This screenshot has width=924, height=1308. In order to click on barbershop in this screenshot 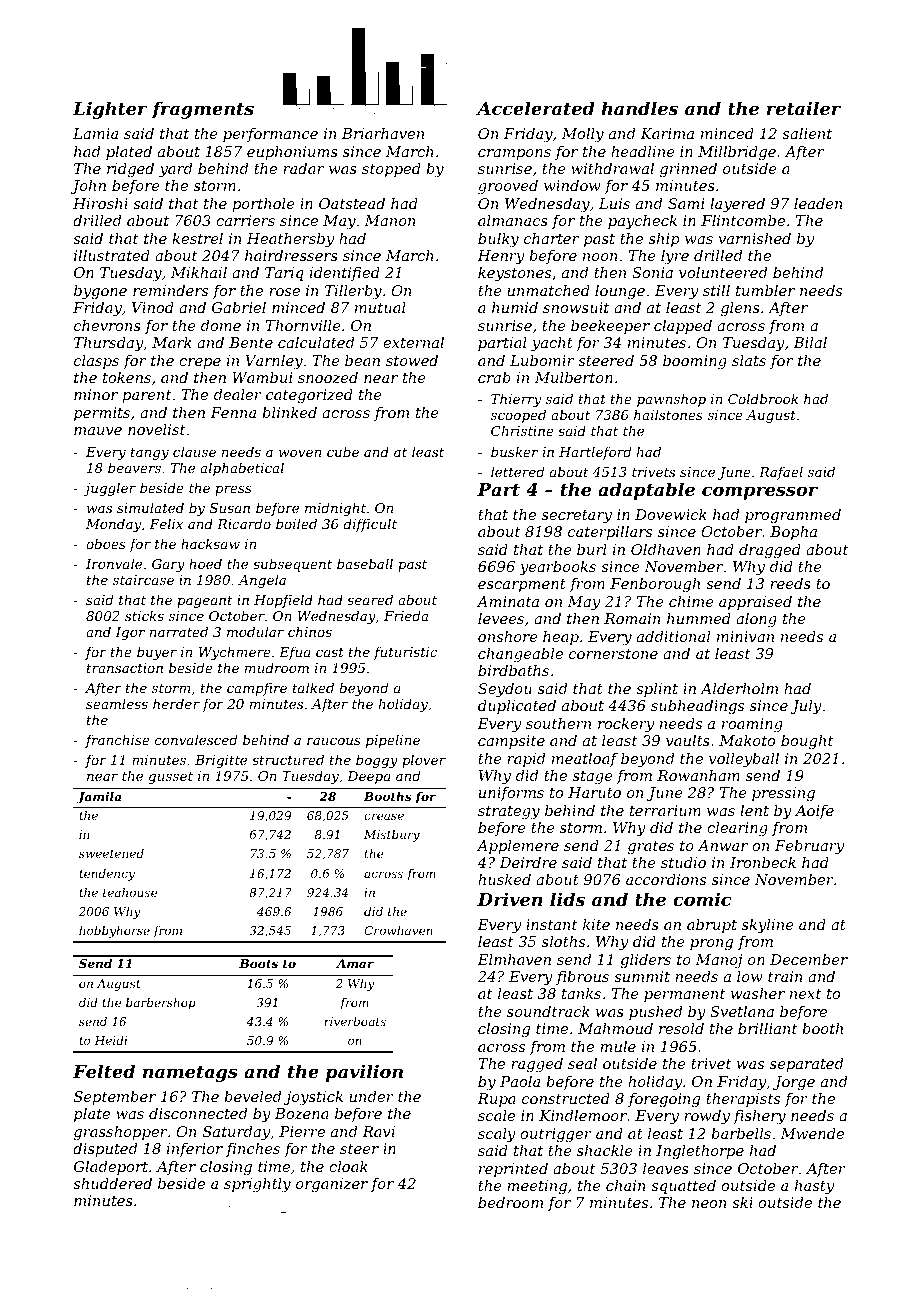, I will do `click(161, 1004)`.
